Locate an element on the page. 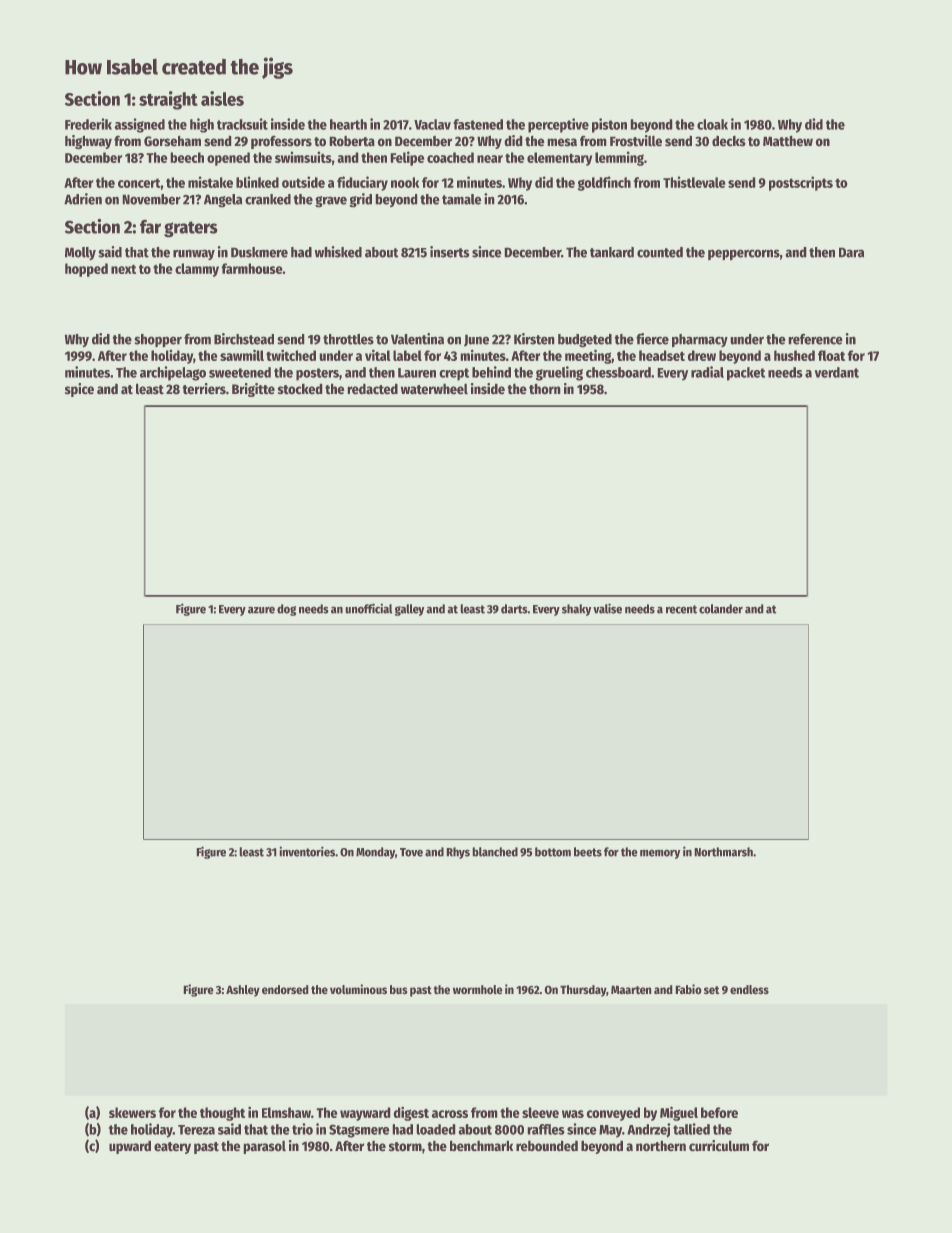 The width and height of the page is (952, 1233). opened is located at coordinates (228, 159).
